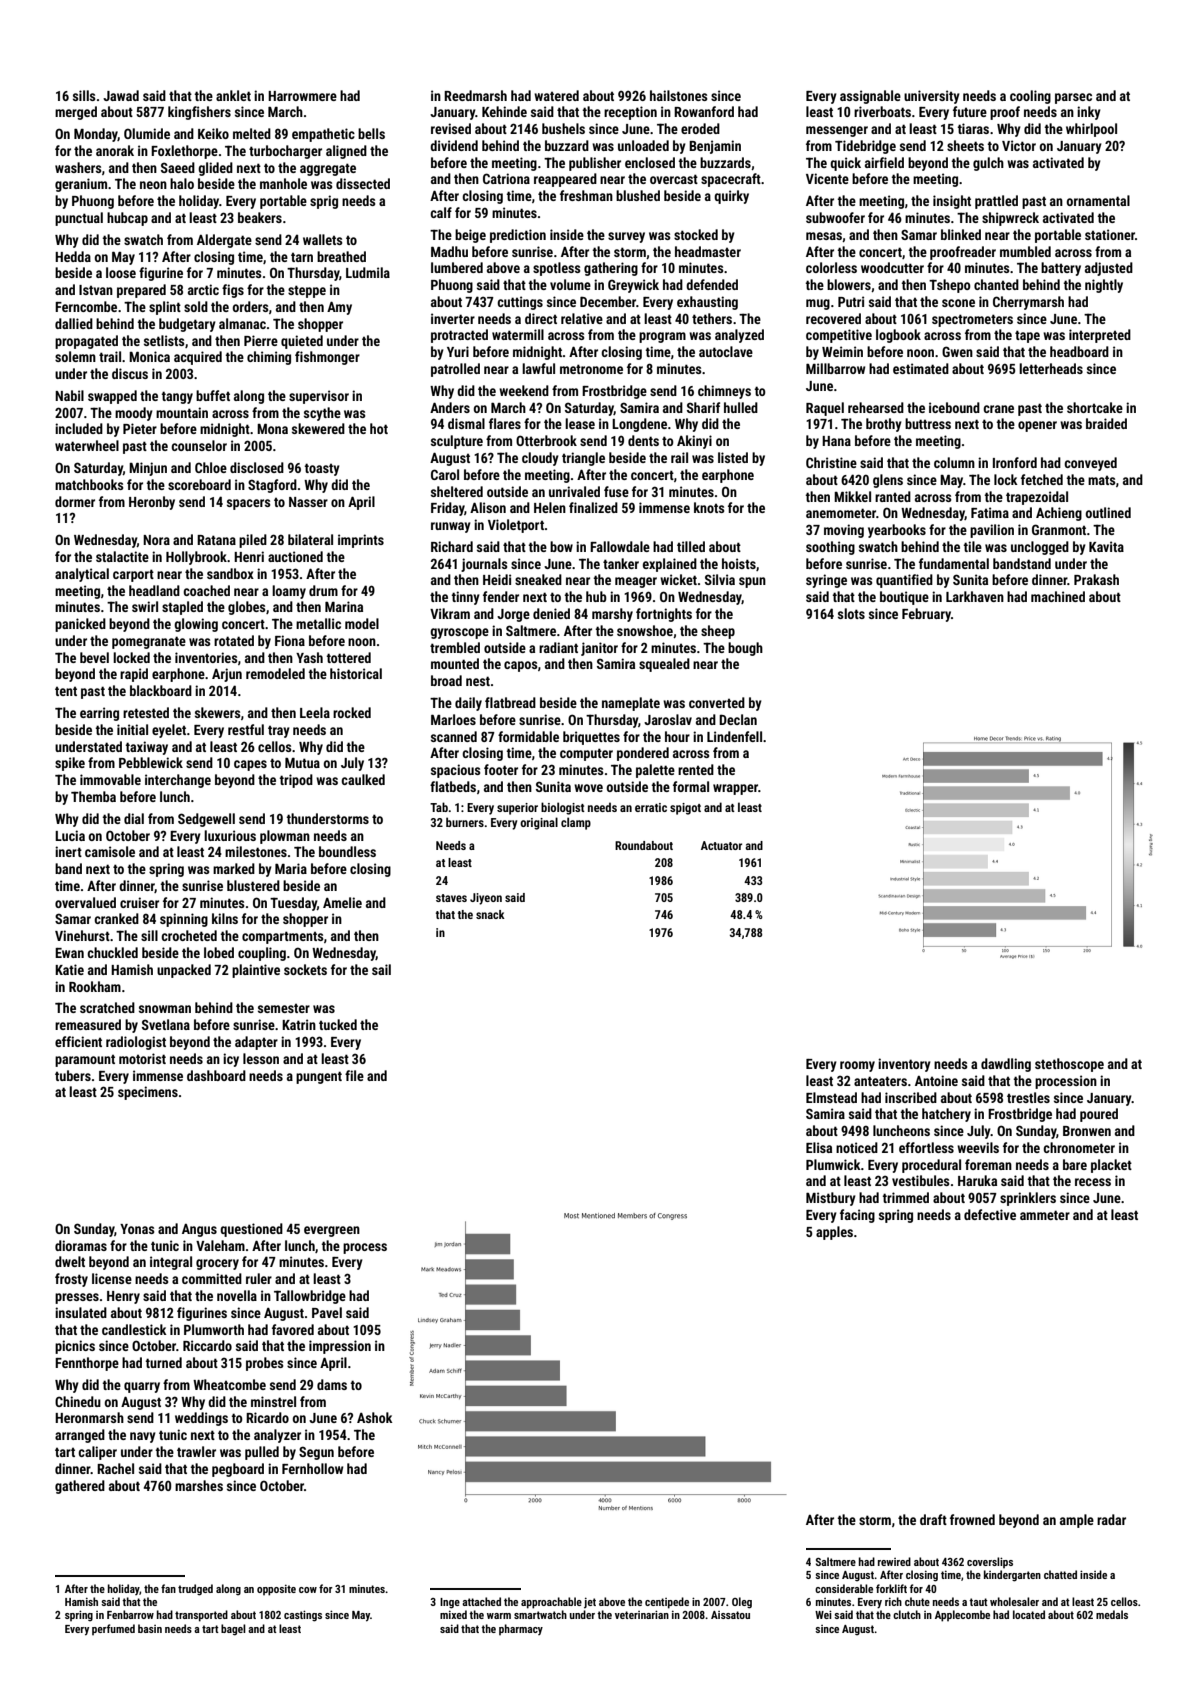 The width and height of the image is (1199, 1696). What do you see at coordinates (76, 113) in the image?
I see `merged` at bounding box center [76, 113].
